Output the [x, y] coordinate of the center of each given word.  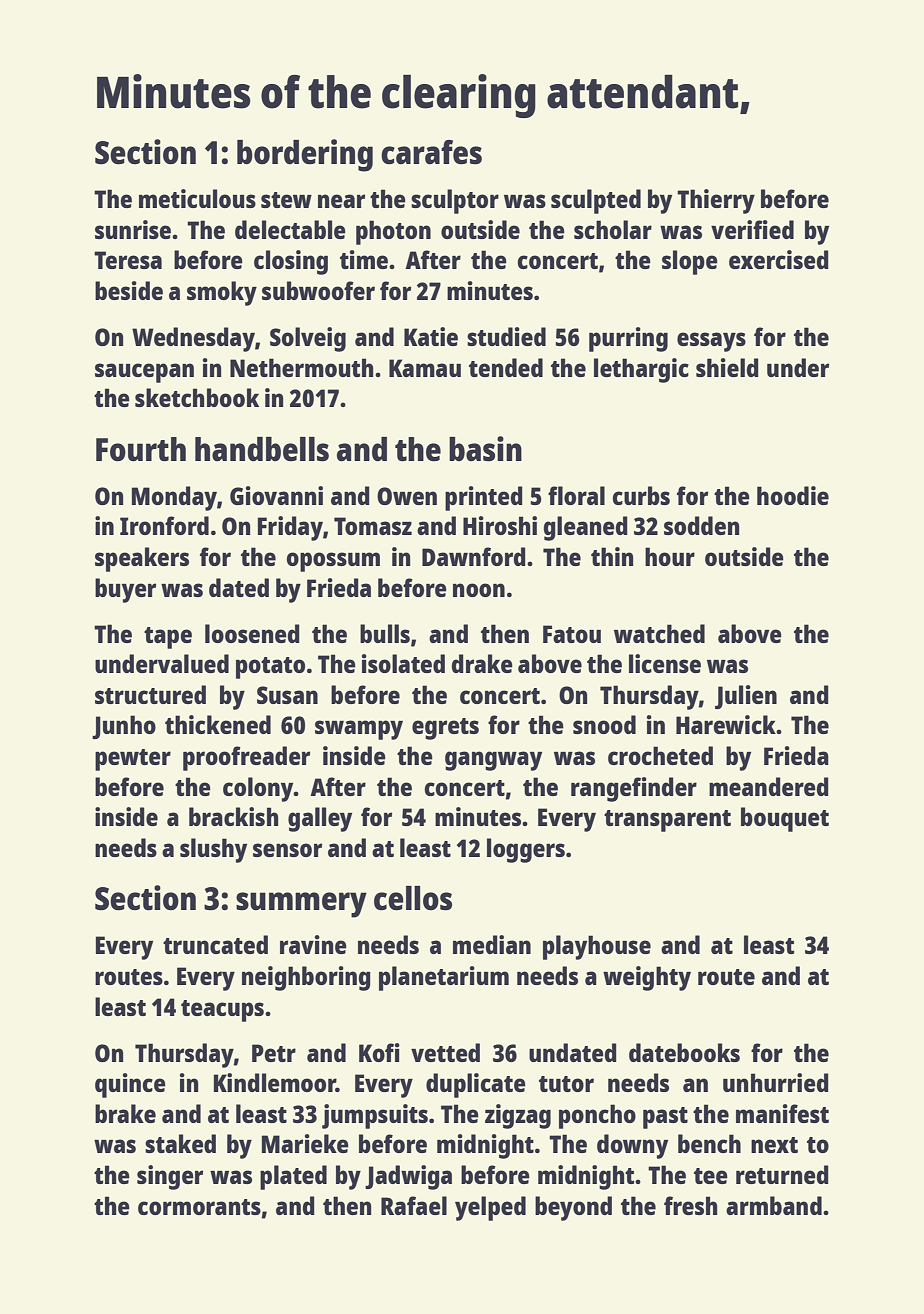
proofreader [246, 758]
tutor [566, 1084]
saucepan [144, 373]
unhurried [776, 1082]
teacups [222, 1011]
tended [506, 367]
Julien [746, 697]
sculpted [596, 201]
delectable [290, 229]
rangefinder [634, 789]
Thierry [716, 201]
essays [711, 342]
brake [125, 1113]
